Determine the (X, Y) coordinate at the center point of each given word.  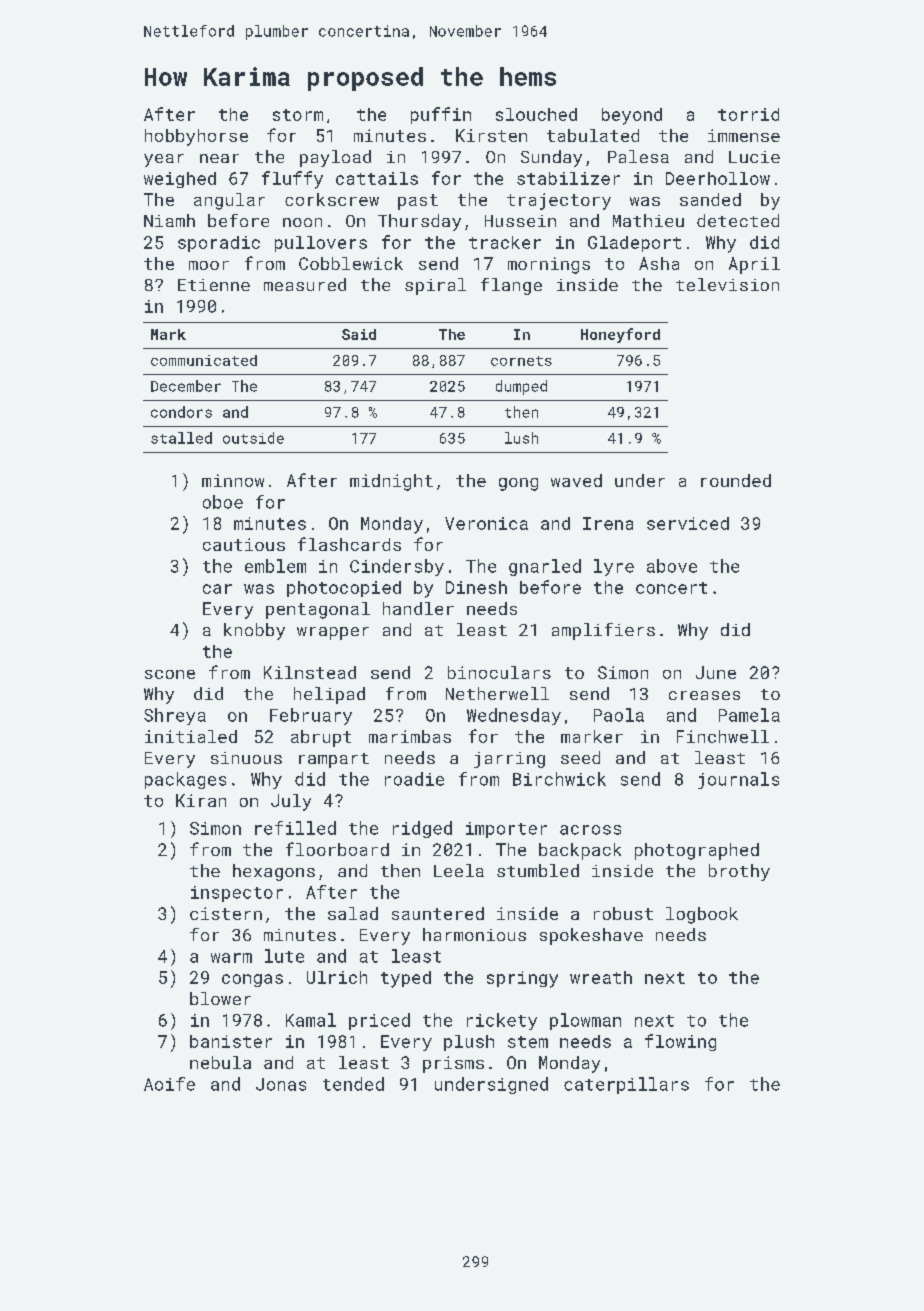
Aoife (169, 1084)
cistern (226, 913)
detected (738, 220)
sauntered (438, 913)
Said (359, 334)
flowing (680, 1042)
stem (528, 1042)
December (186, 386)
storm (298, 115)
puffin (441, 115)
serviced (688, 523)
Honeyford (620, 335)
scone (170, 674)
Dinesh (476, 587)
